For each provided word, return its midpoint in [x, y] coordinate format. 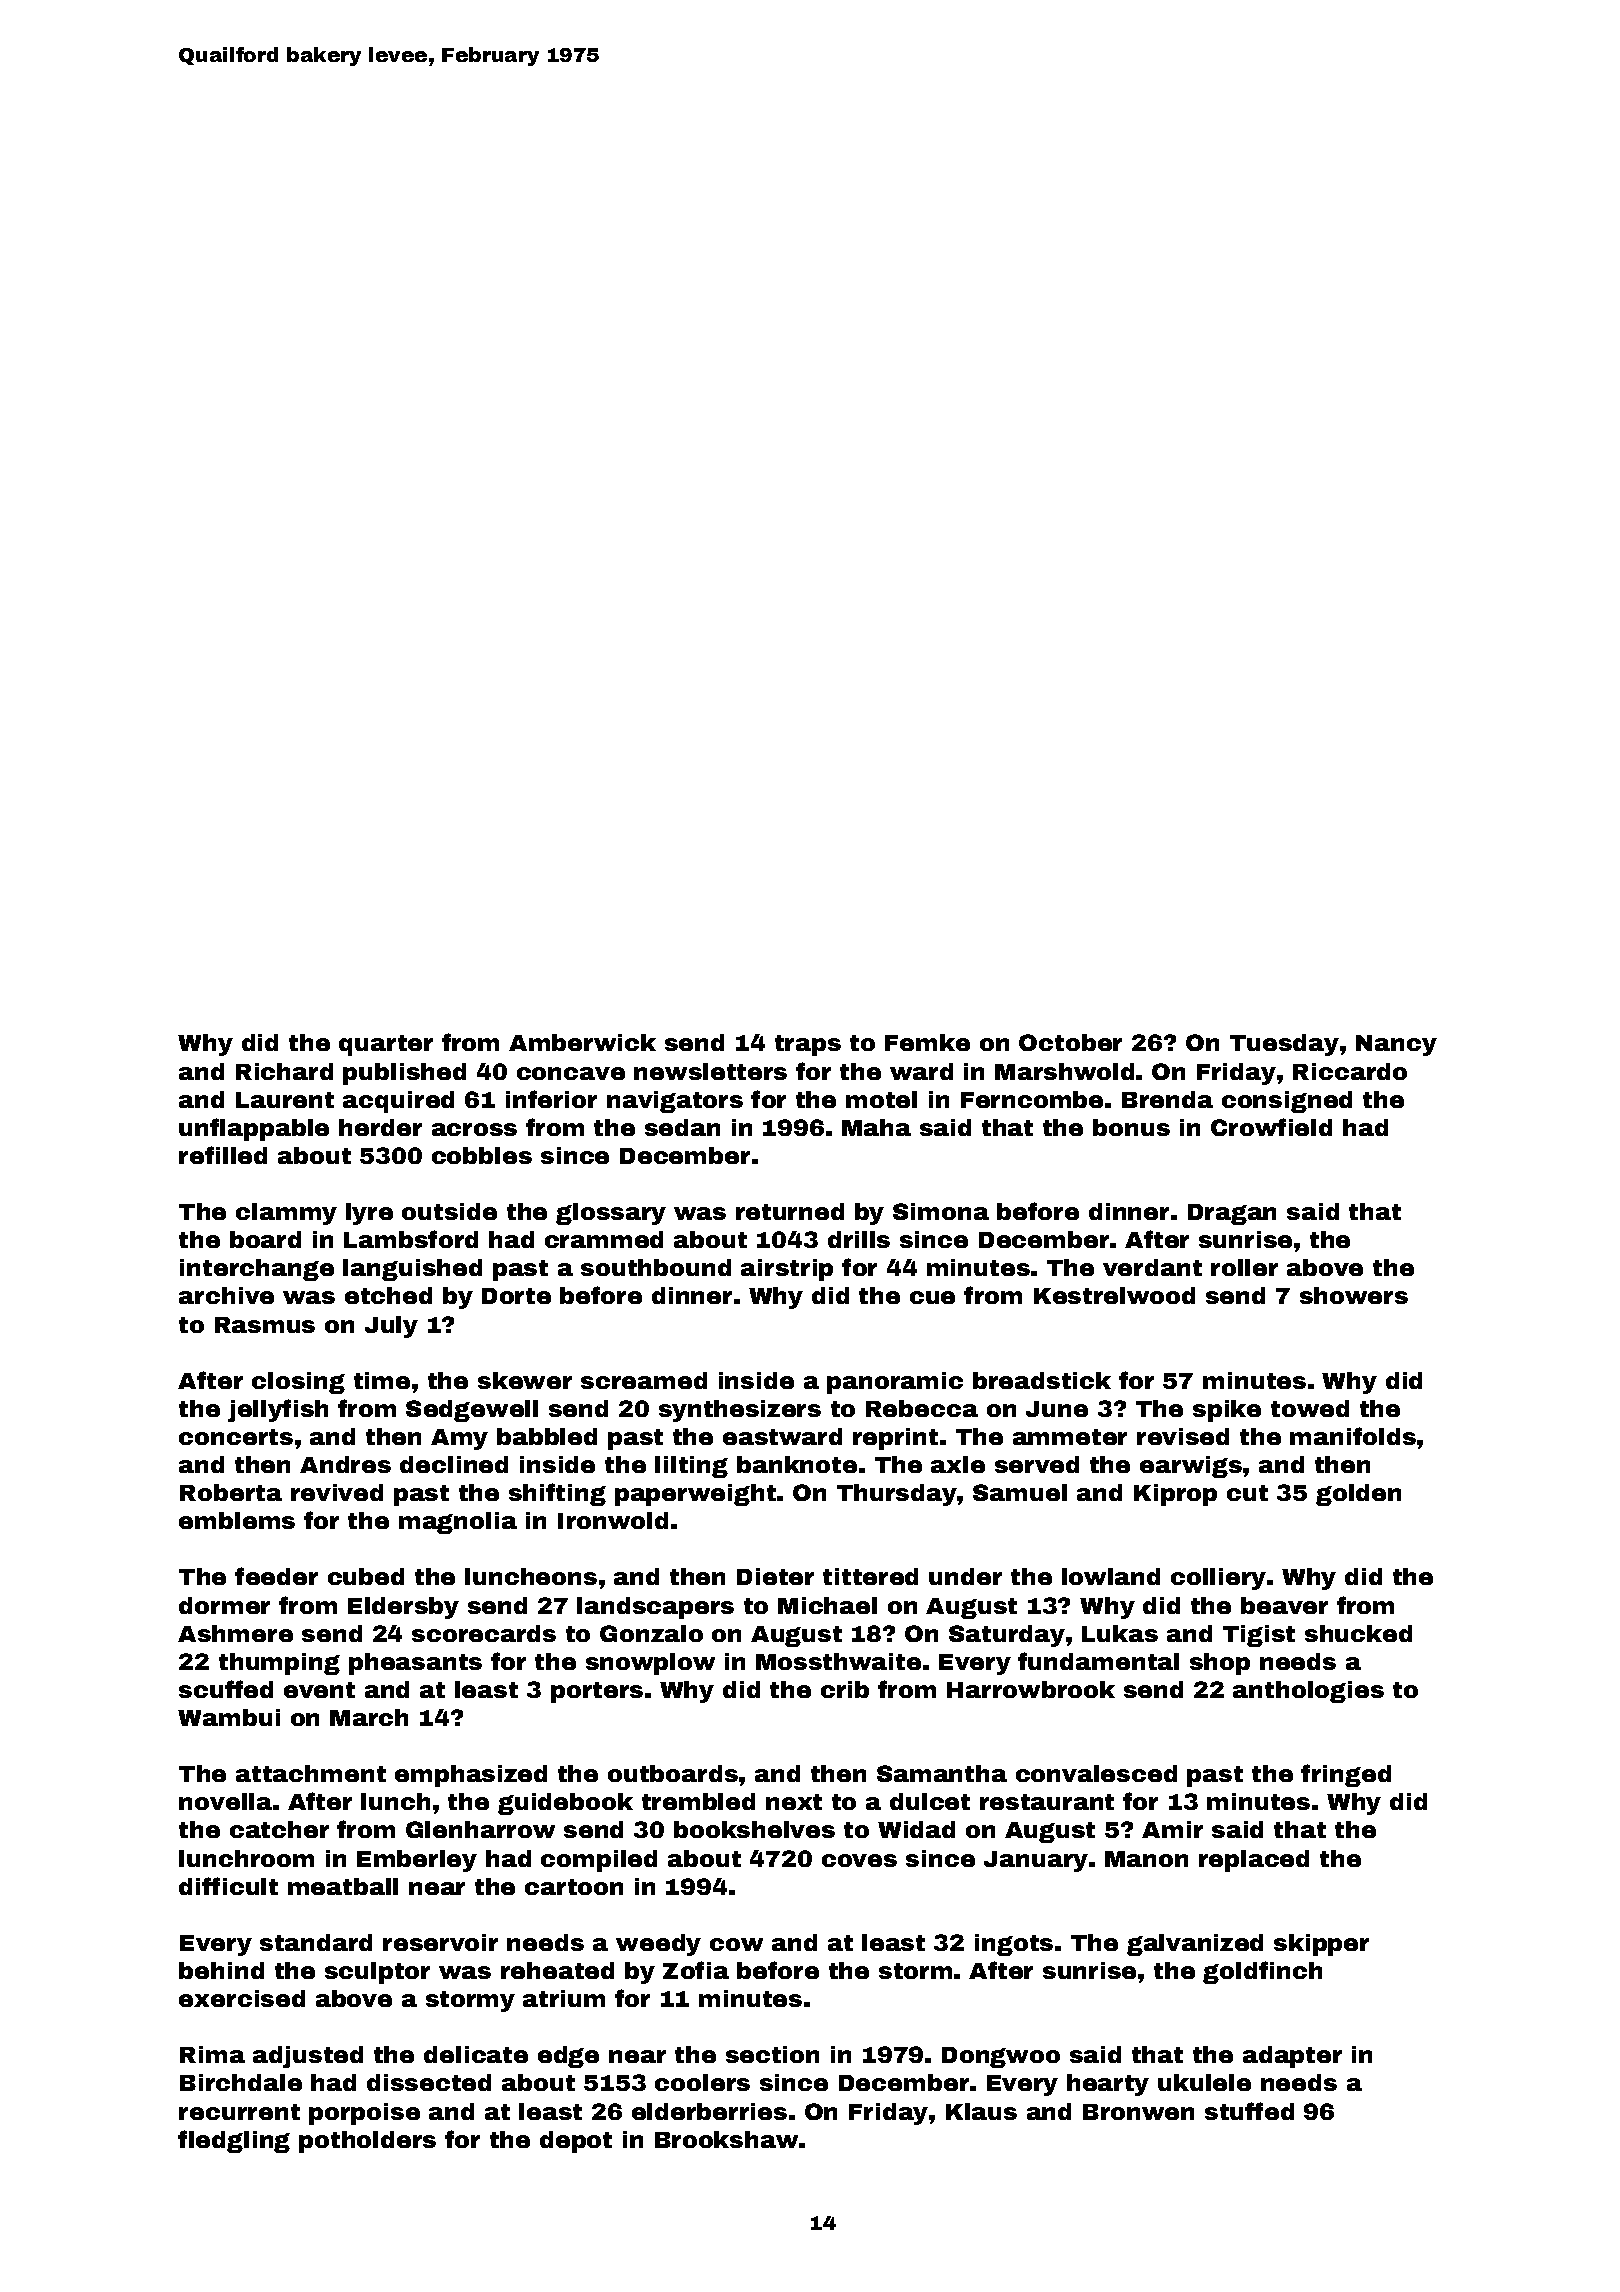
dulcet [930, 1801]
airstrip [787, 1270]
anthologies [1308, 1692]
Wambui [229, 1717]
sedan [682, 1127]
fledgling [234, 2141]
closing [298, 1383]
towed [1310, 1408]
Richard [284, 1071]
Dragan [1232, 1214]
